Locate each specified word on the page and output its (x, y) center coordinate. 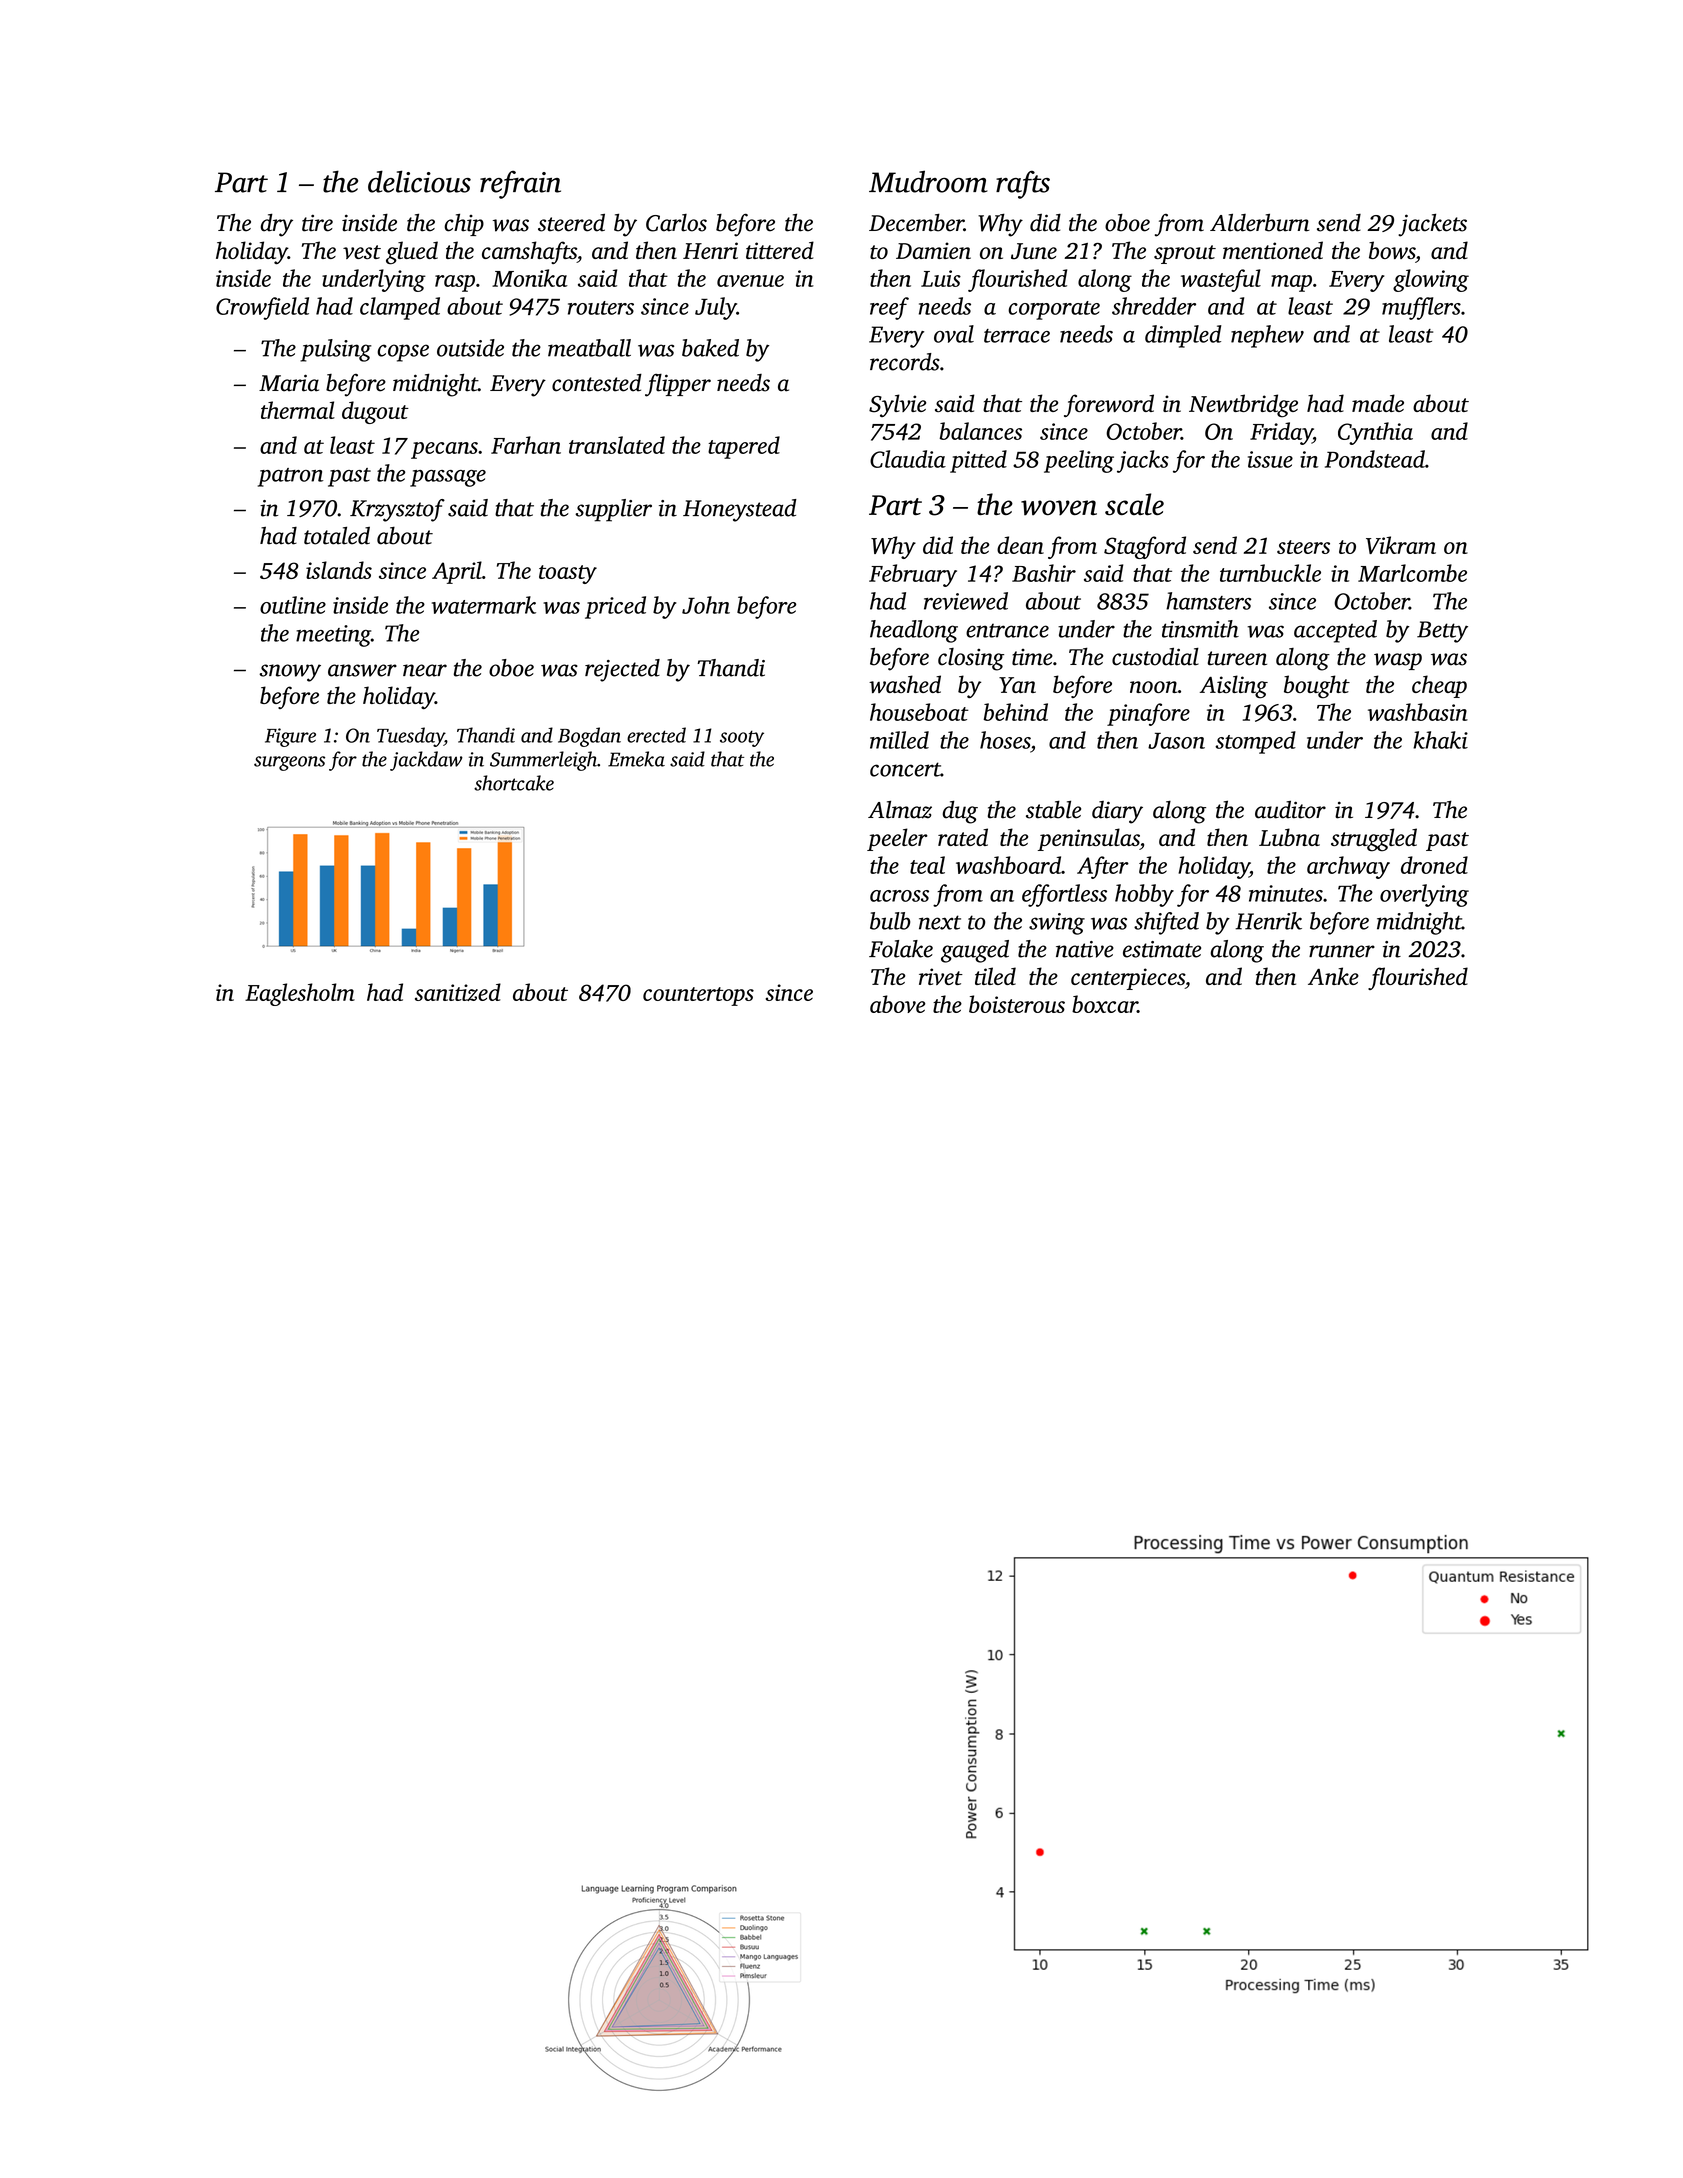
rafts (1023, 185)
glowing (1431, 280)
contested (597, 382)
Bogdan (589, 737)
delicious (419, 181)
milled (899, 740)
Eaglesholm (300, 994)
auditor (1290, 809)
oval (954, 334)
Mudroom (928, 181)
